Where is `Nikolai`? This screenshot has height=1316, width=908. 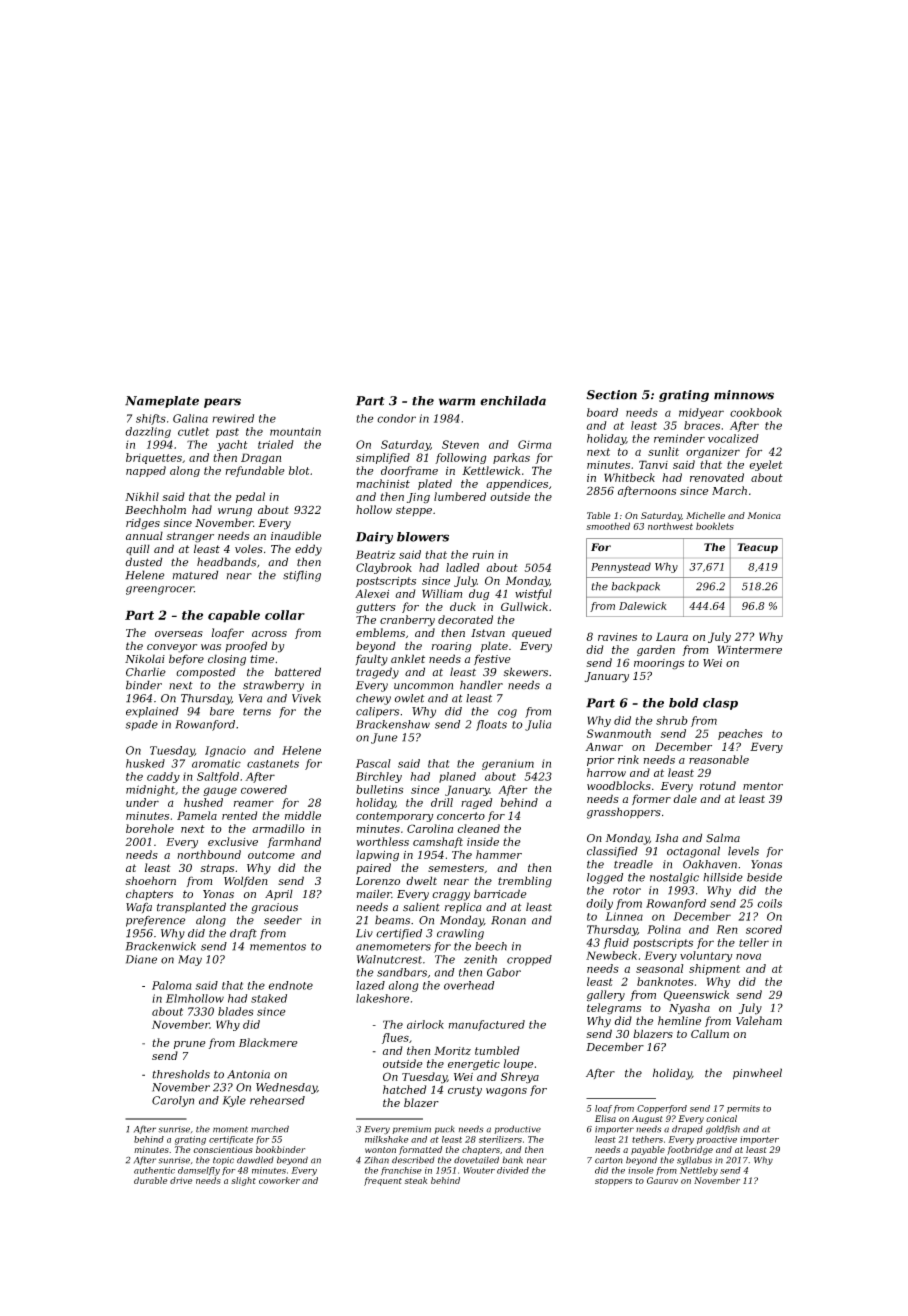 Nikolai is located at coordinates (145, 658).
